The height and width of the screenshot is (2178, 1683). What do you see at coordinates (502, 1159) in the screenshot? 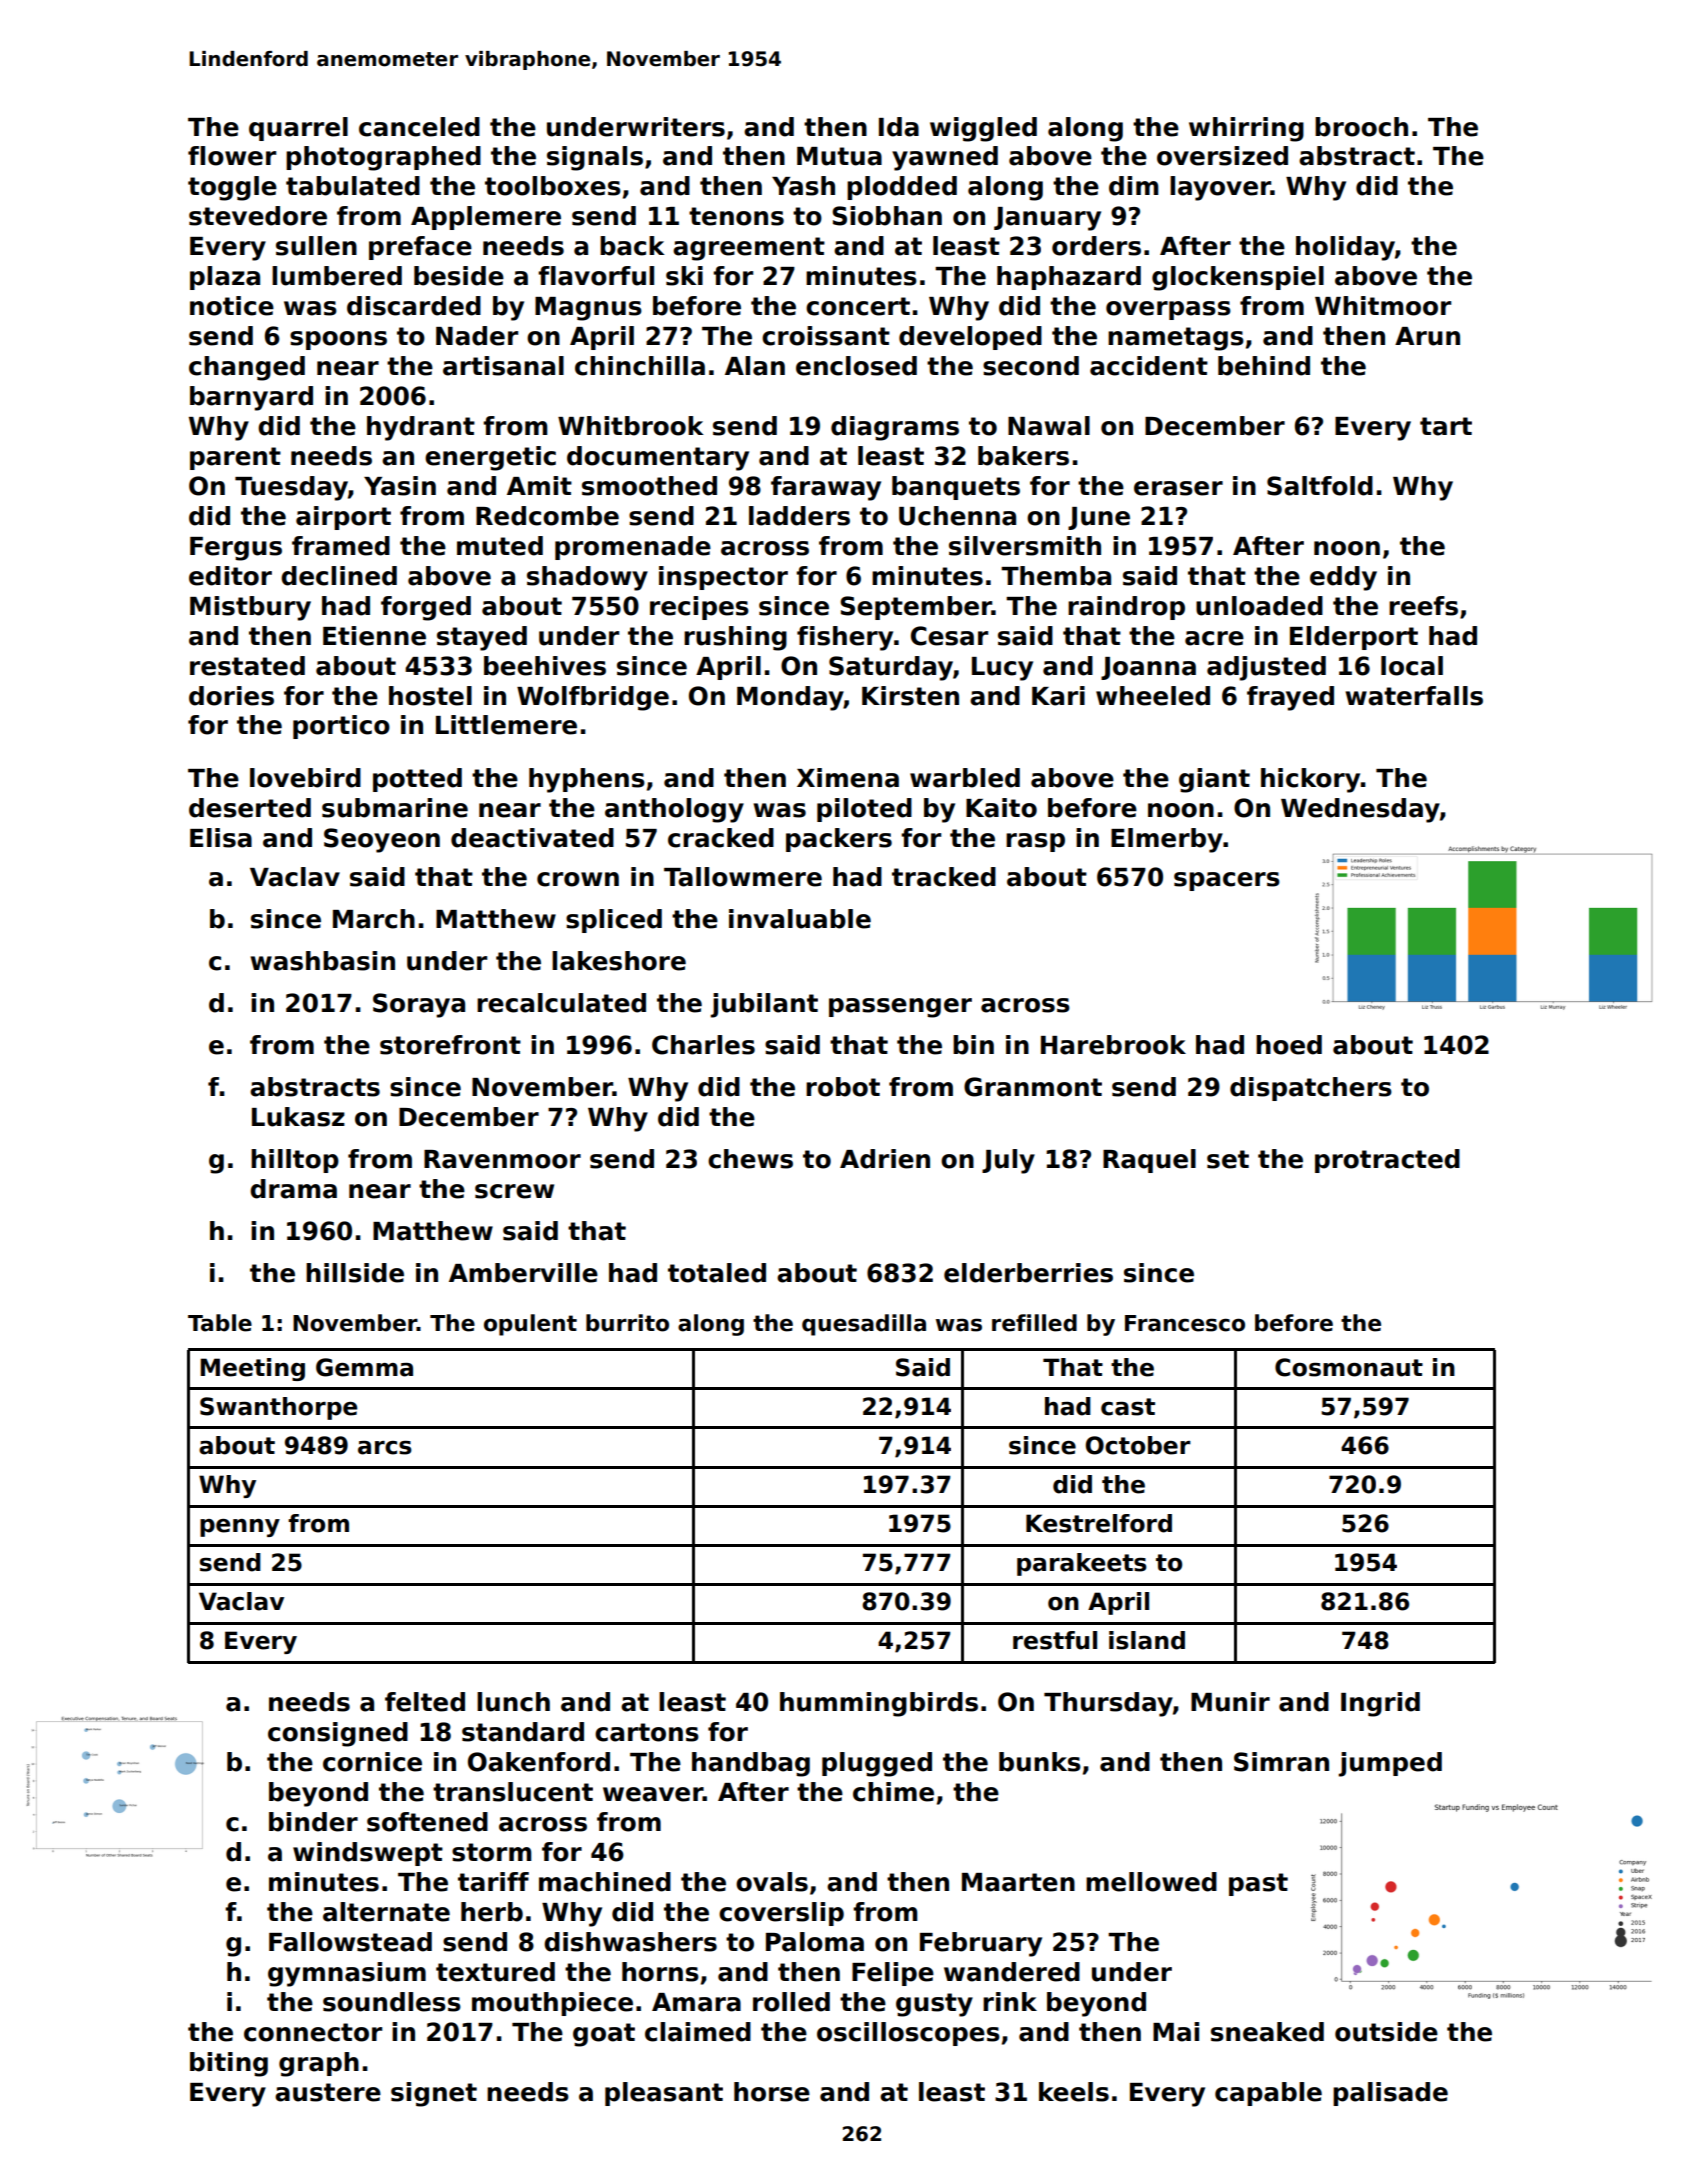
I see `Ravenmoor` at bounding box center [502, 1159].
